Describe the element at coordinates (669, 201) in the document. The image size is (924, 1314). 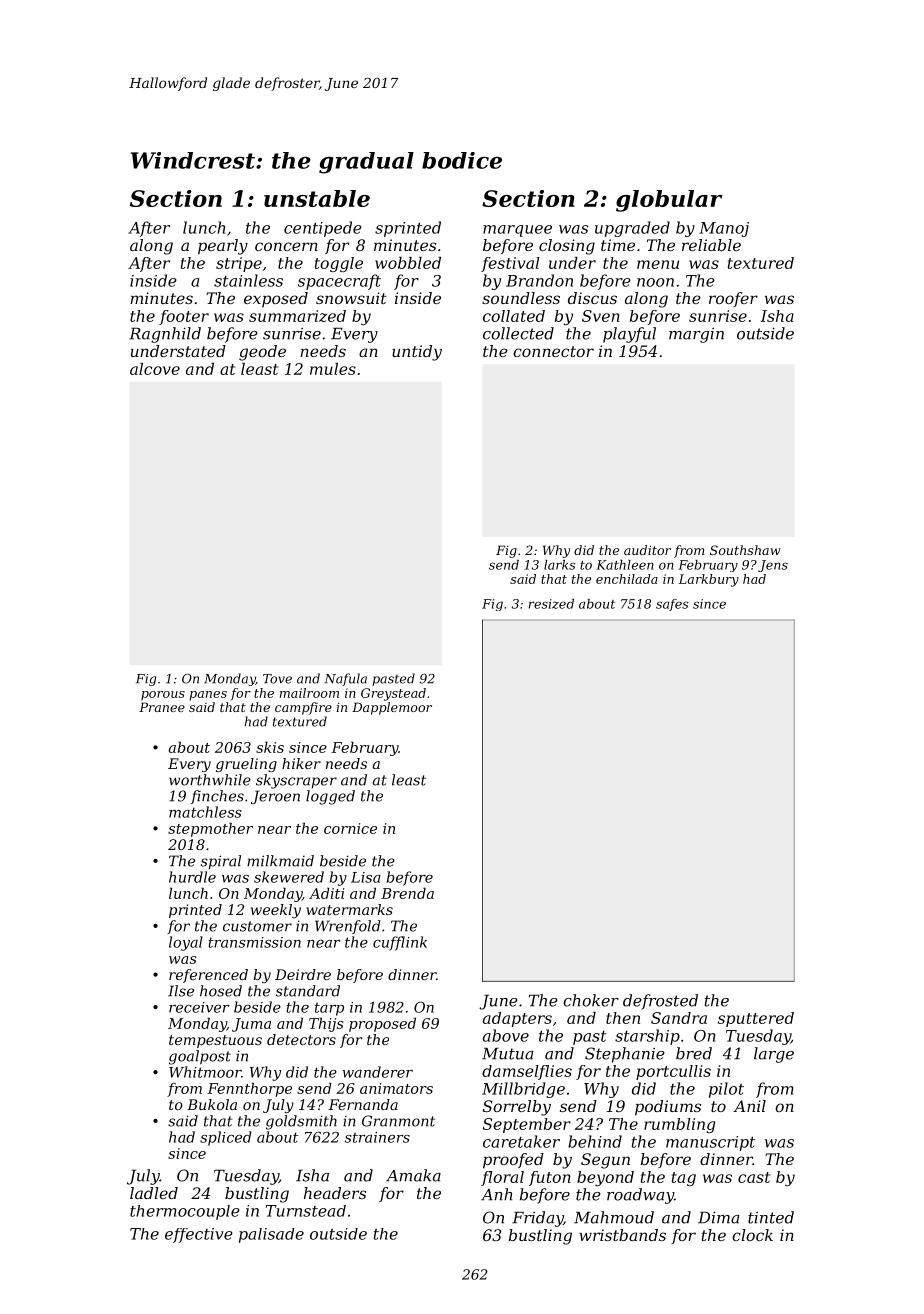
I see `globular` at that location.
